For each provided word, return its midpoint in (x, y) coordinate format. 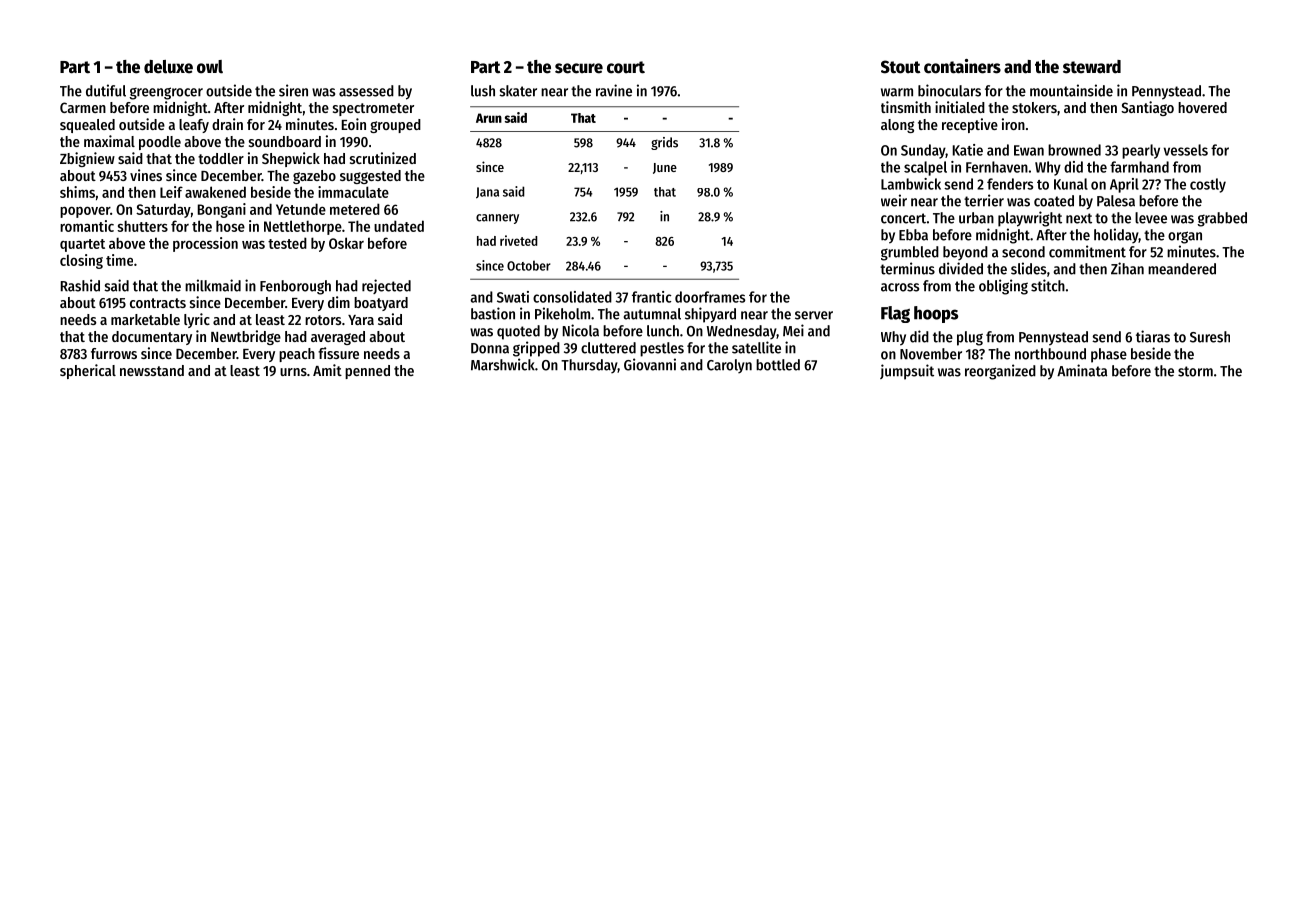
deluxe (168, 67)
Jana (487, 193)
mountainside (1071, 90)
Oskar (346, 243)
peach (297, 355)
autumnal (652, 314)
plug (970, 338)
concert (903, 218)
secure (579, 68)
